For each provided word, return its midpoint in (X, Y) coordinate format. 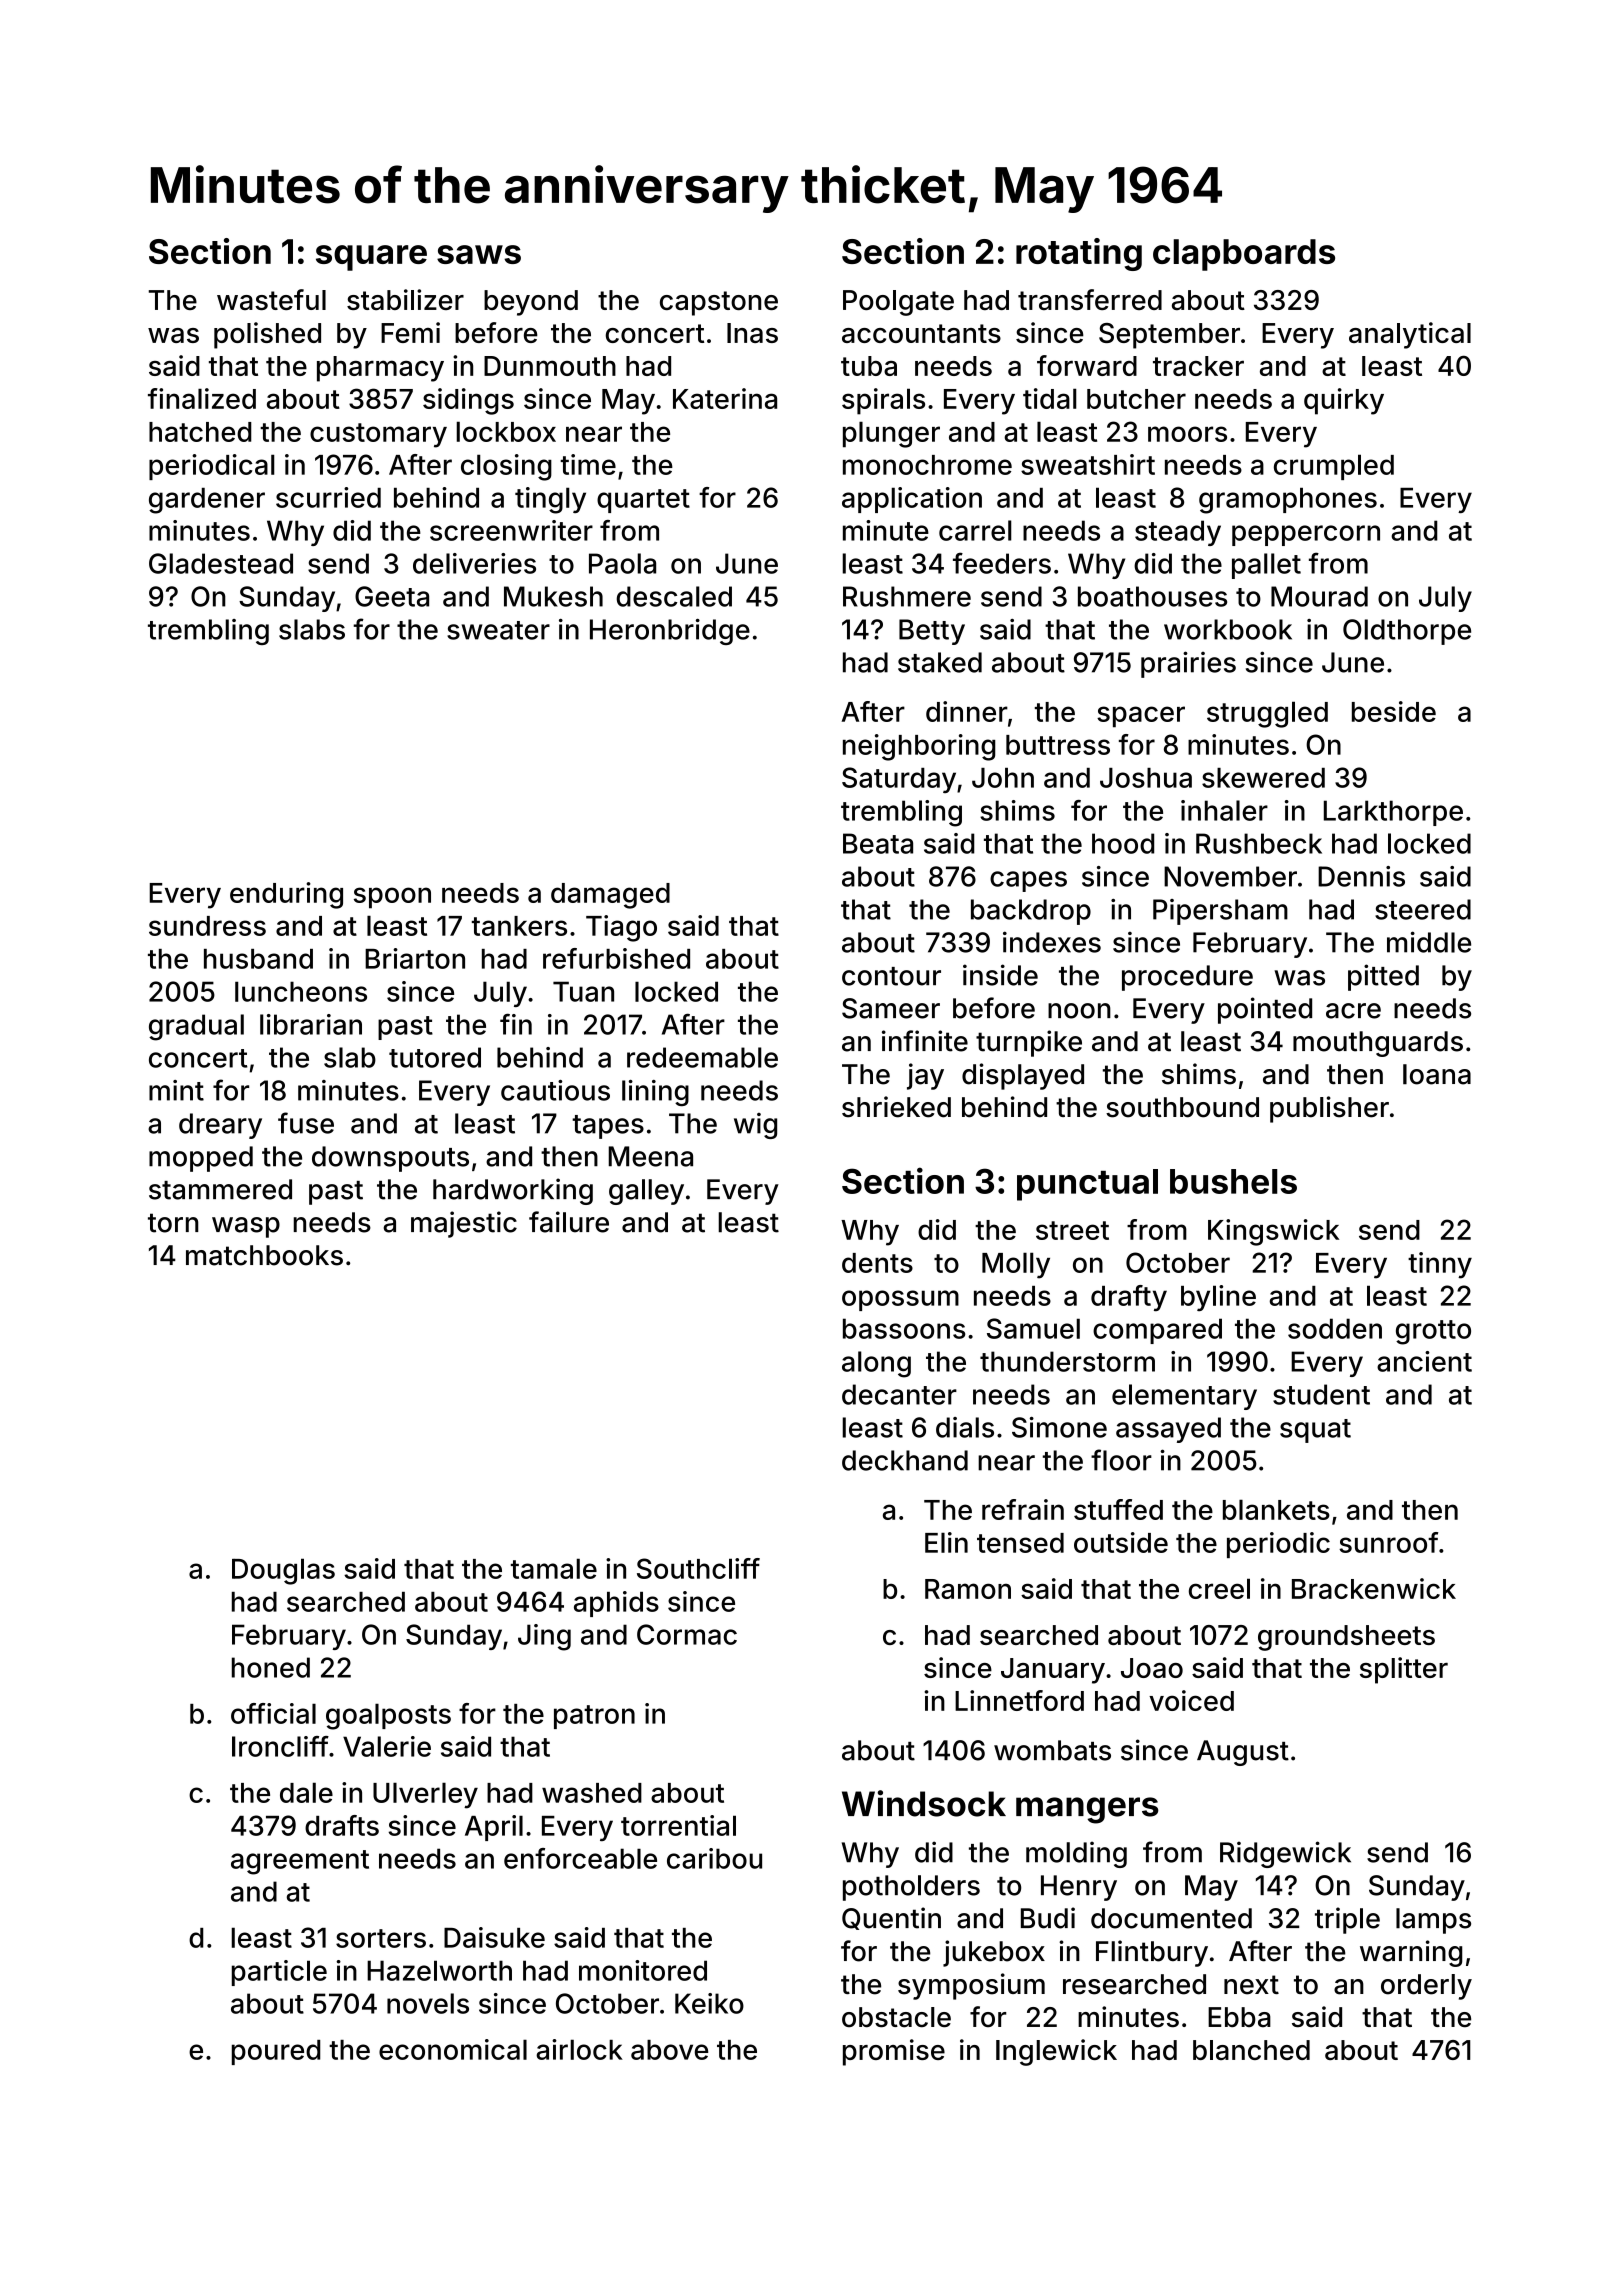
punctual (1087, 1185)
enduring (286, 895)
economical (453, 2049)
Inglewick (1056, 2052)
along (876, 1364)
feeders (1002, 563)
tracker (1198, 366)
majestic (464, 1224)
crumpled (1334, 467)
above (669, 2050)
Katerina (725, 398)
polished (267, 335)
